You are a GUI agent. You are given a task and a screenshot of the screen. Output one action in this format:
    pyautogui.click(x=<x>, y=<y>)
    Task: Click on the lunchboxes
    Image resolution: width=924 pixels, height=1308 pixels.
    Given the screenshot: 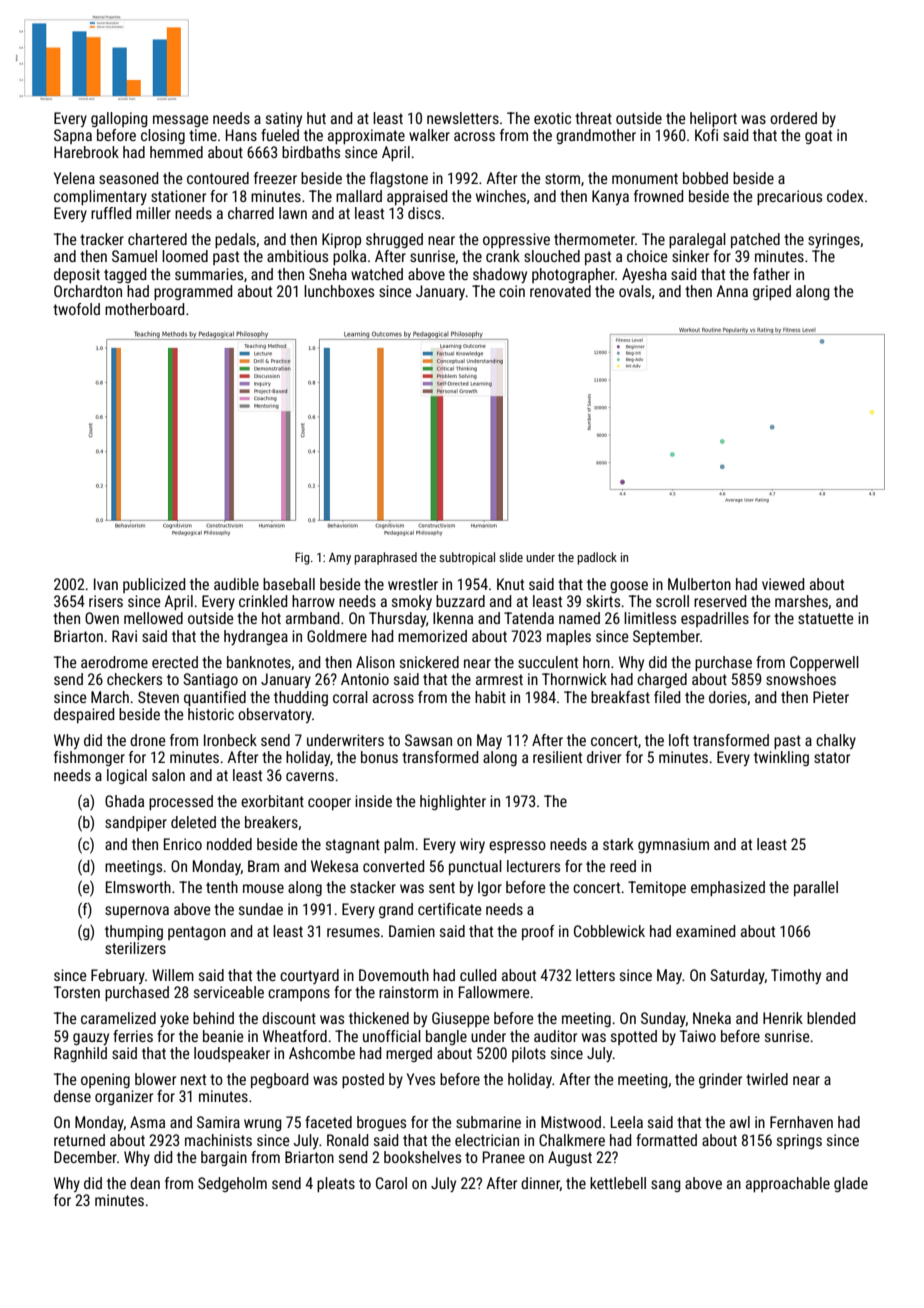 What is the action you would take?
    pyautogui.click(x=339, y=291)
